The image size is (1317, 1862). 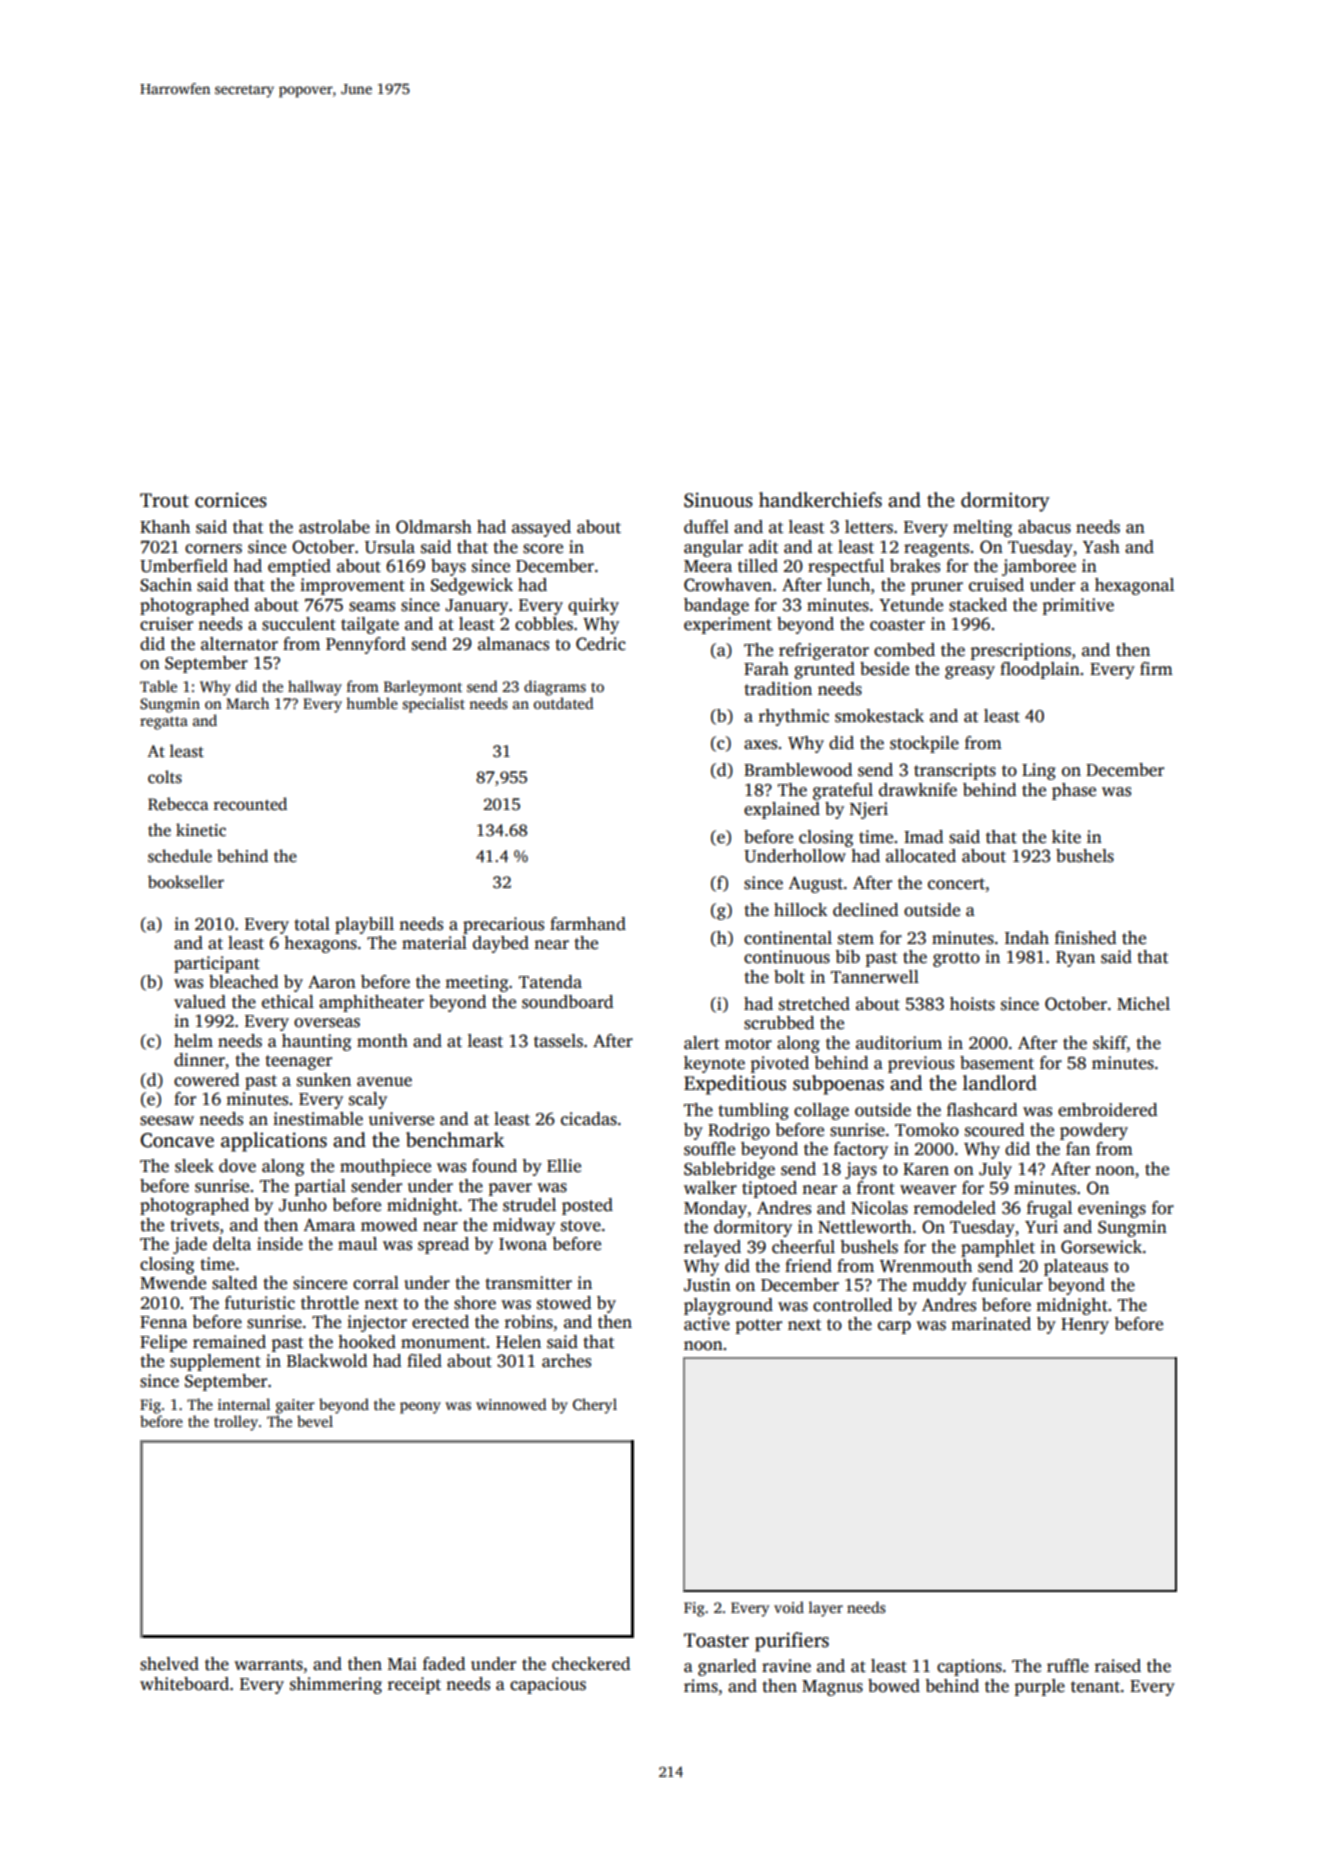 What do you see at coordinates (444, 1664) in the page?
I see `faded` at bounding box center [444, 1664].
